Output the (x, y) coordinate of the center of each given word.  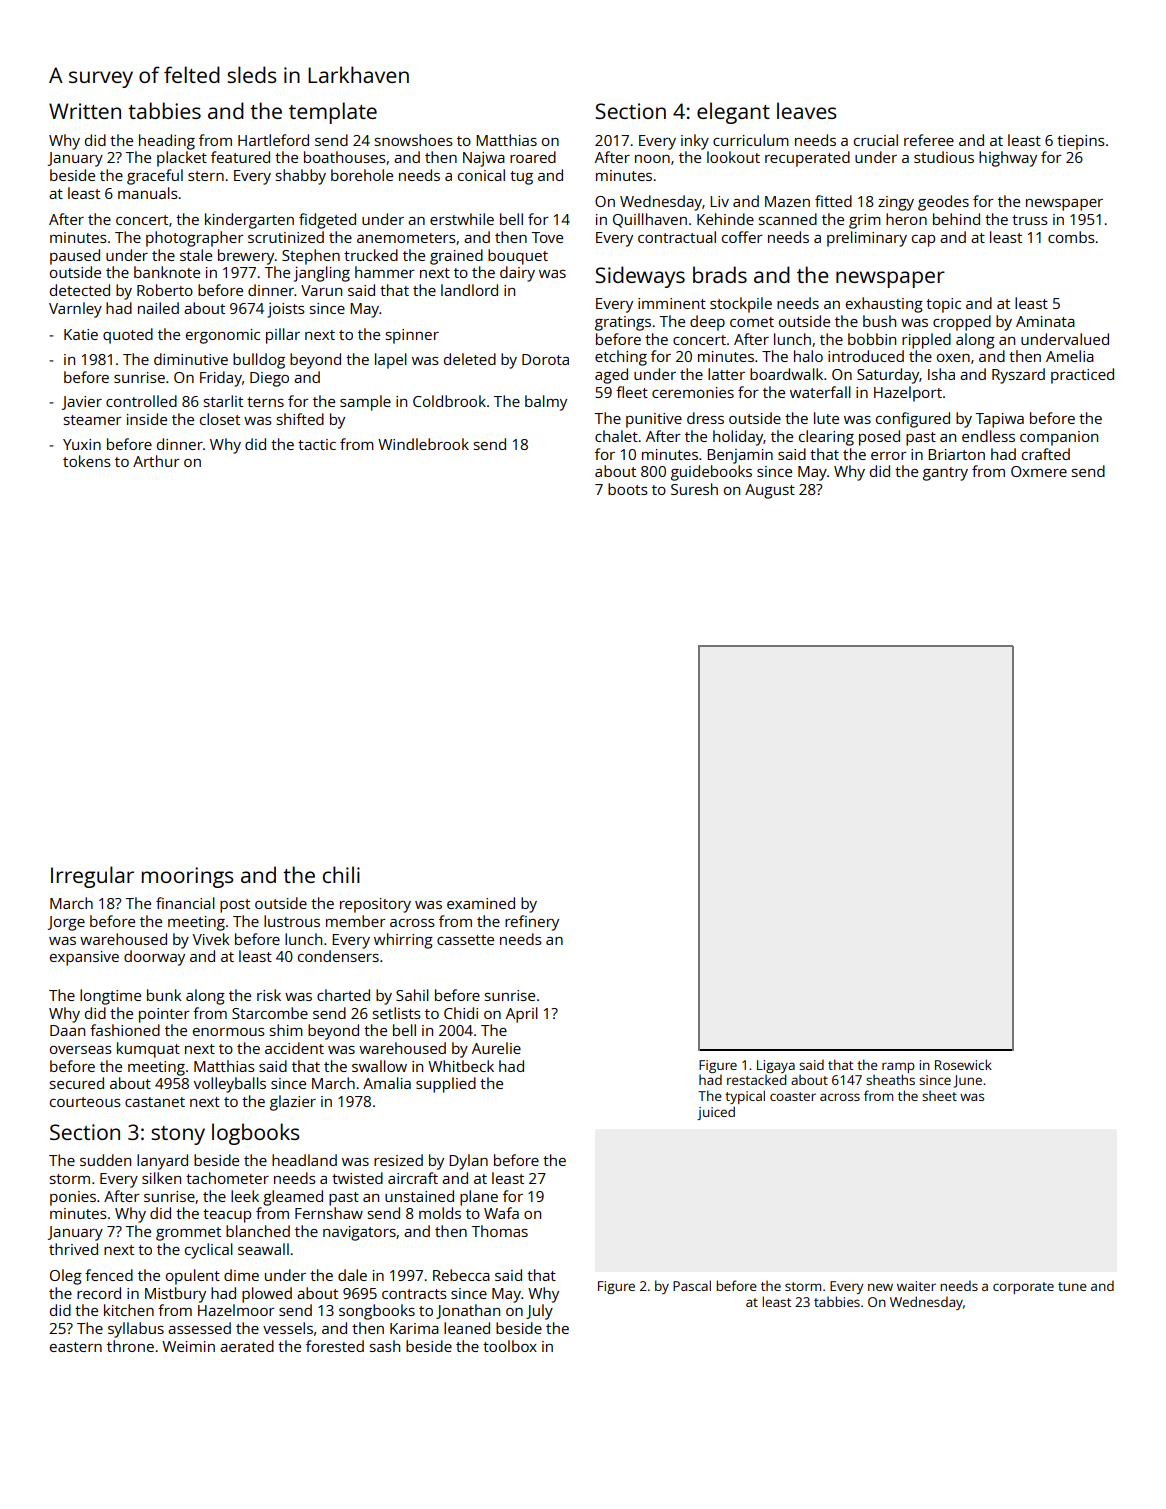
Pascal (692, 1285)
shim (286, 1030)
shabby (301, 177)
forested (335, 1346)
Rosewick (963, 1064)
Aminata (1045, 321)
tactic (317, 444)
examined (481, 903)
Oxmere (1039, 471)
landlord (469, 290)
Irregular (92, 877)
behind (956, 219)
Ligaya (776, 1066)
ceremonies (693, 392)
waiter (916, 1286)
